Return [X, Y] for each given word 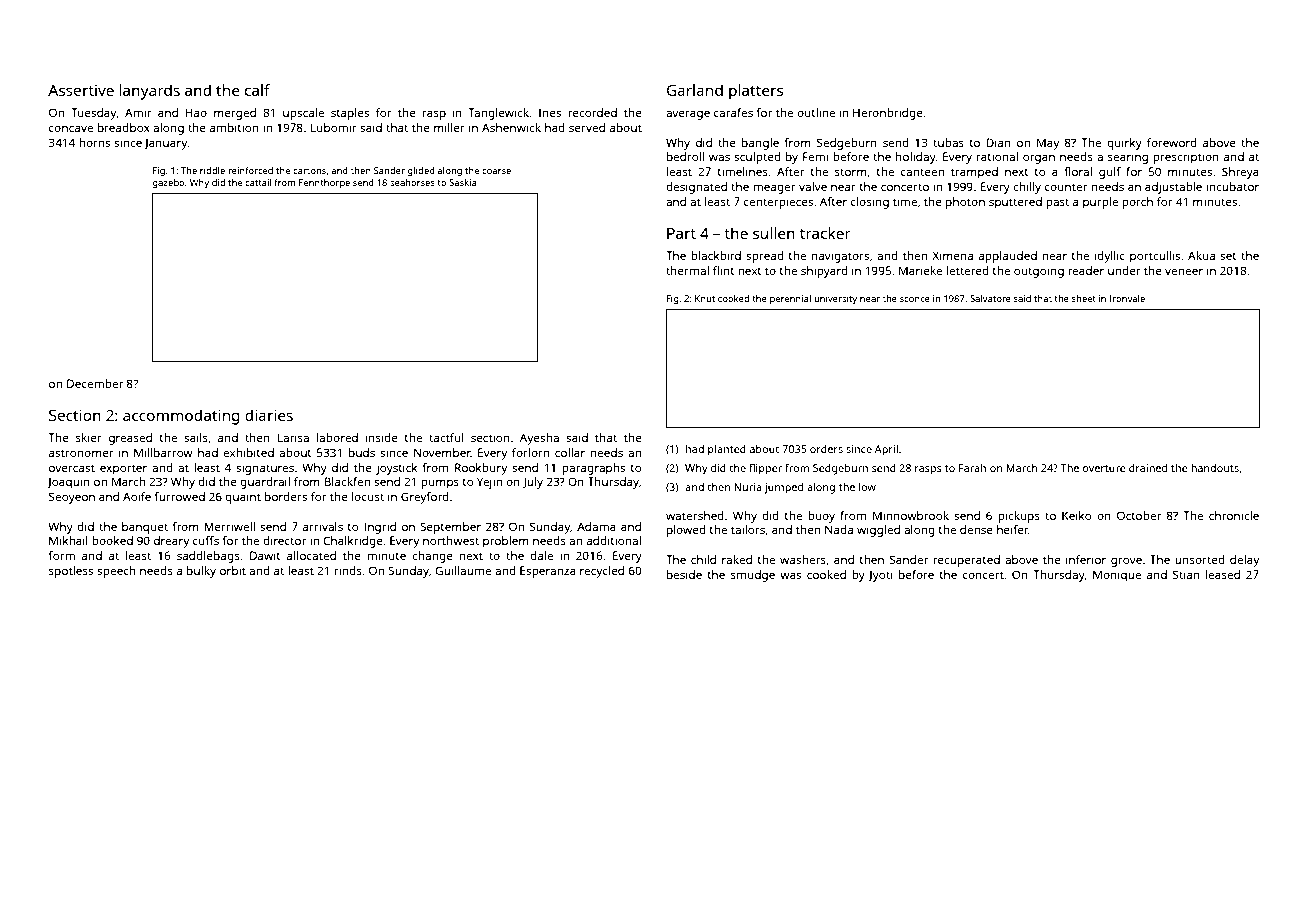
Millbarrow [163, 452]
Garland [695, 90]
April [886, 450]
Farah [972, 468]
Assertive [81, 90]
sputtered [1015, 203]
